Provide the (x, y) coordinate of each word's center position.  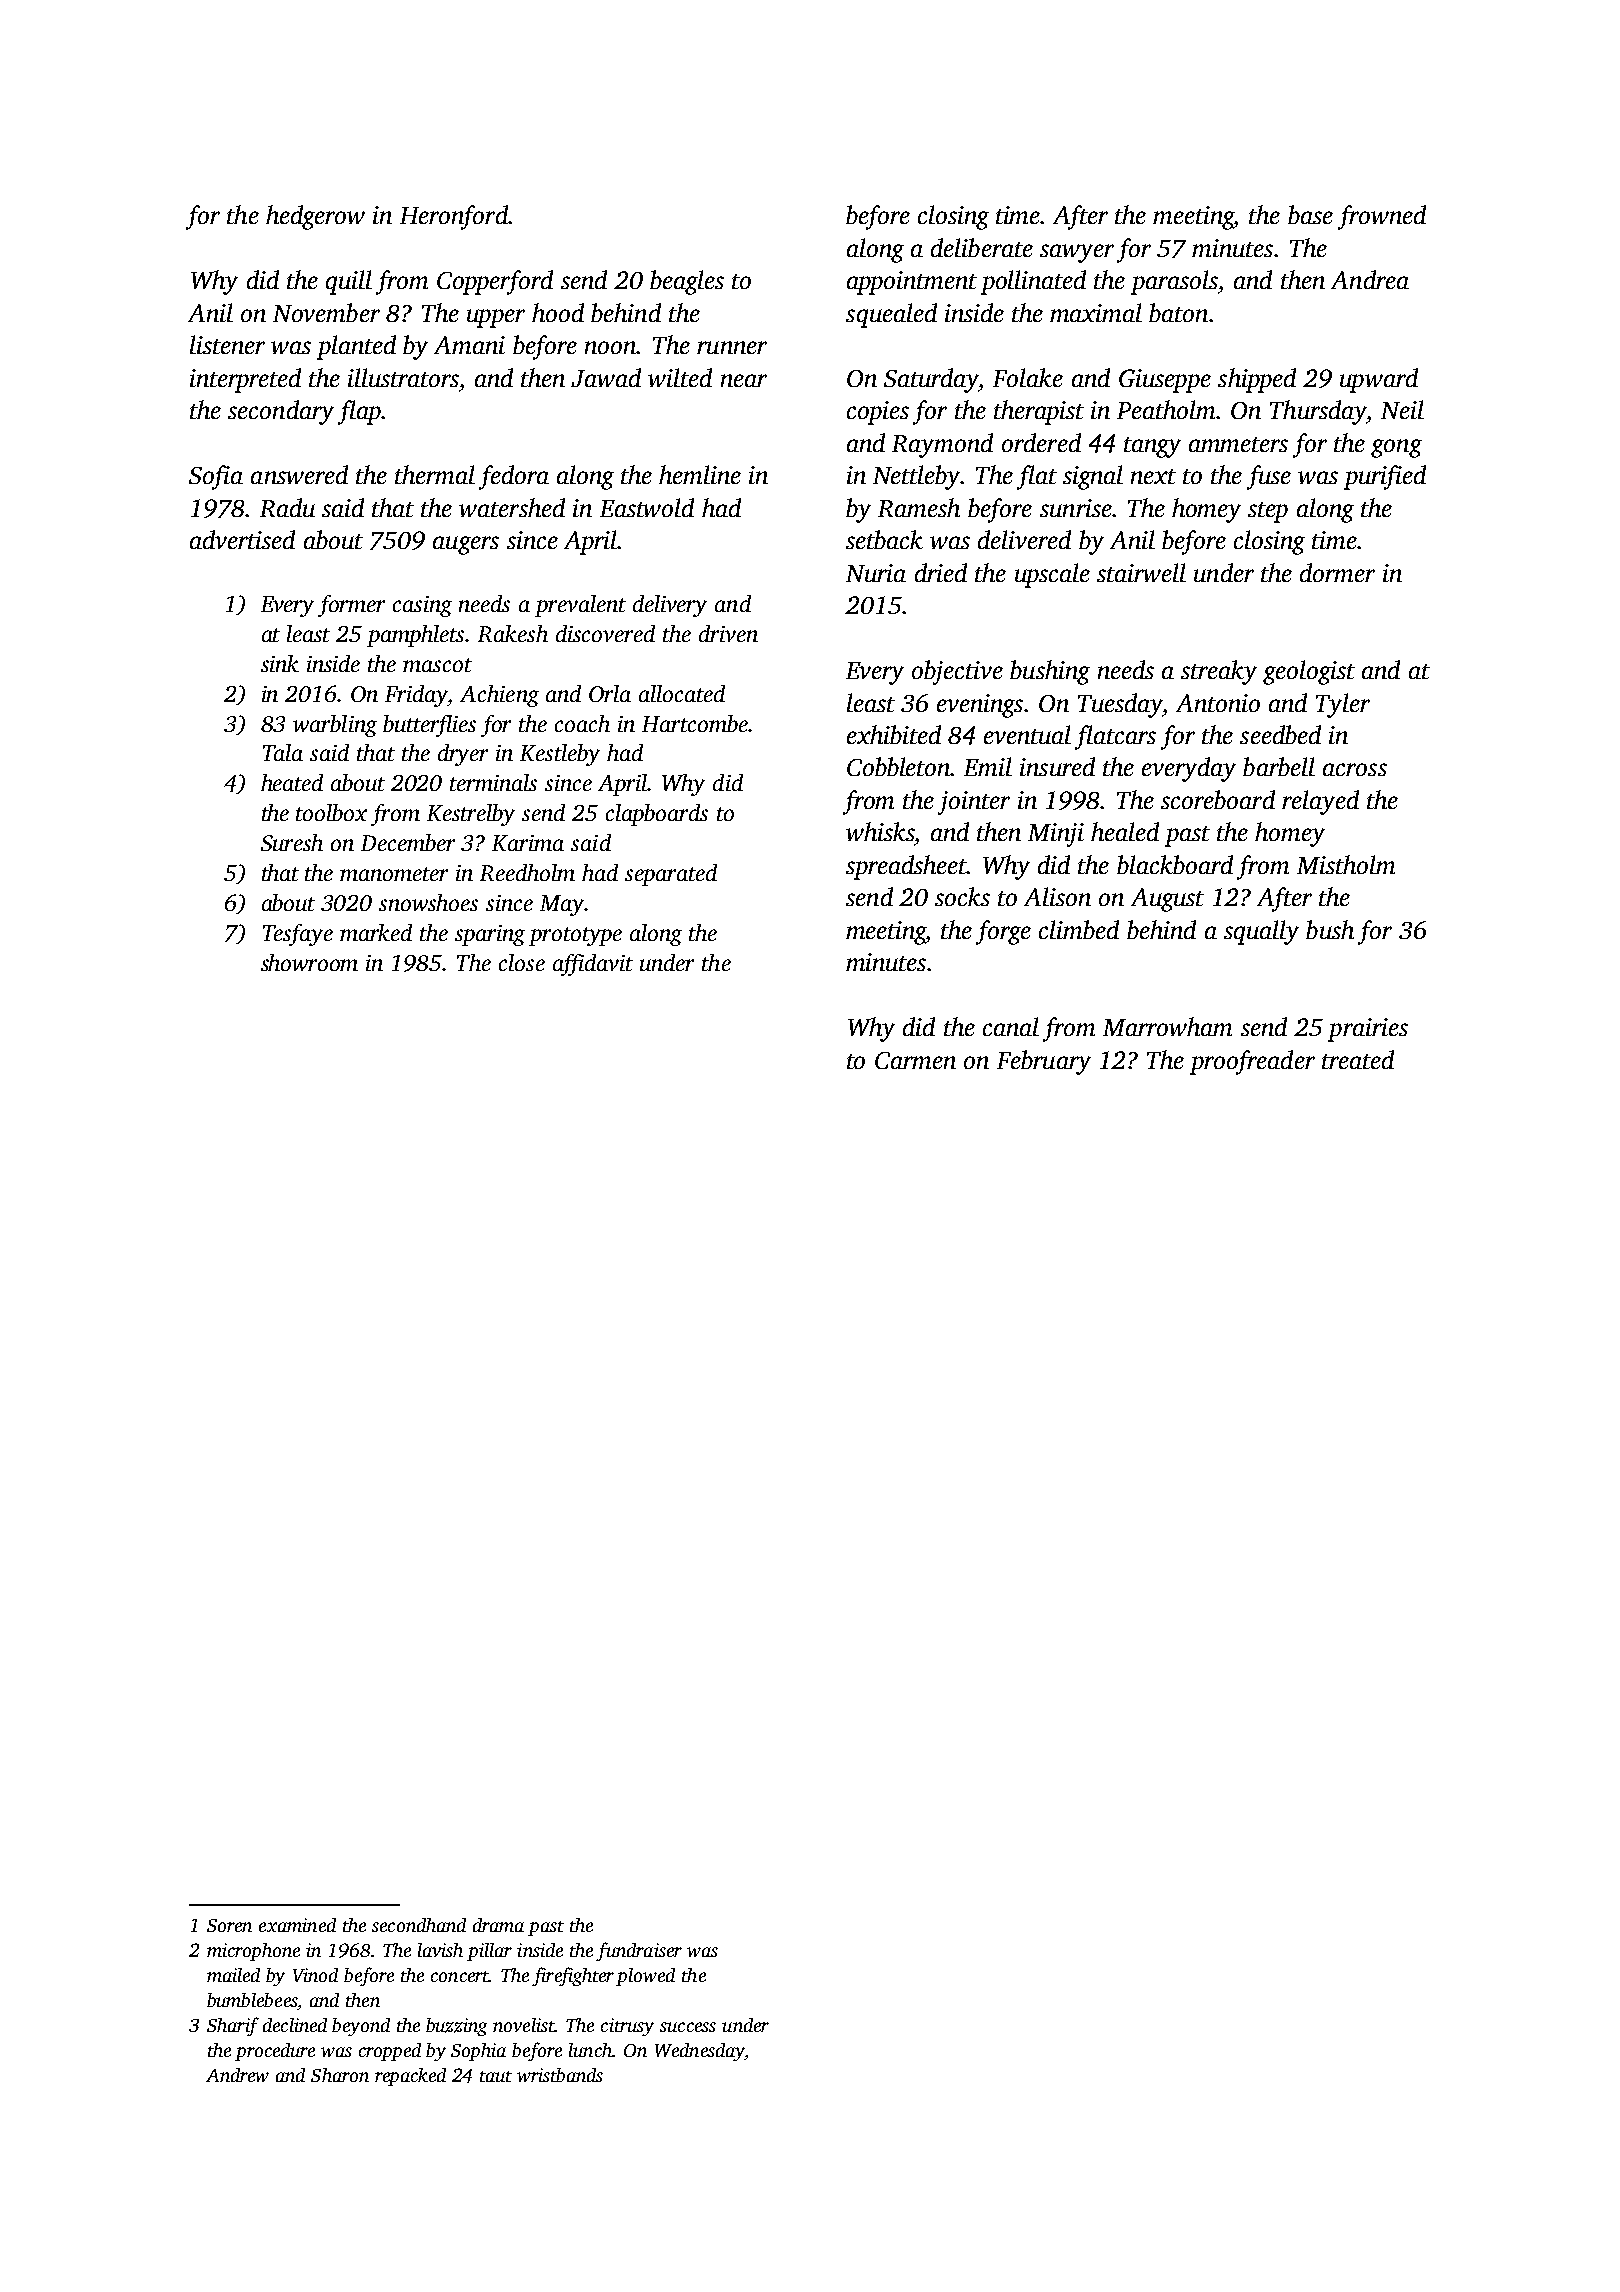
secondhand (419, 1925)
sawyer (1077, 253)
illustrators (403, 377)
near (744, 380)
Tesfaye (298, 935)
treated (1358, 1059)
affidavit (593, 965)
